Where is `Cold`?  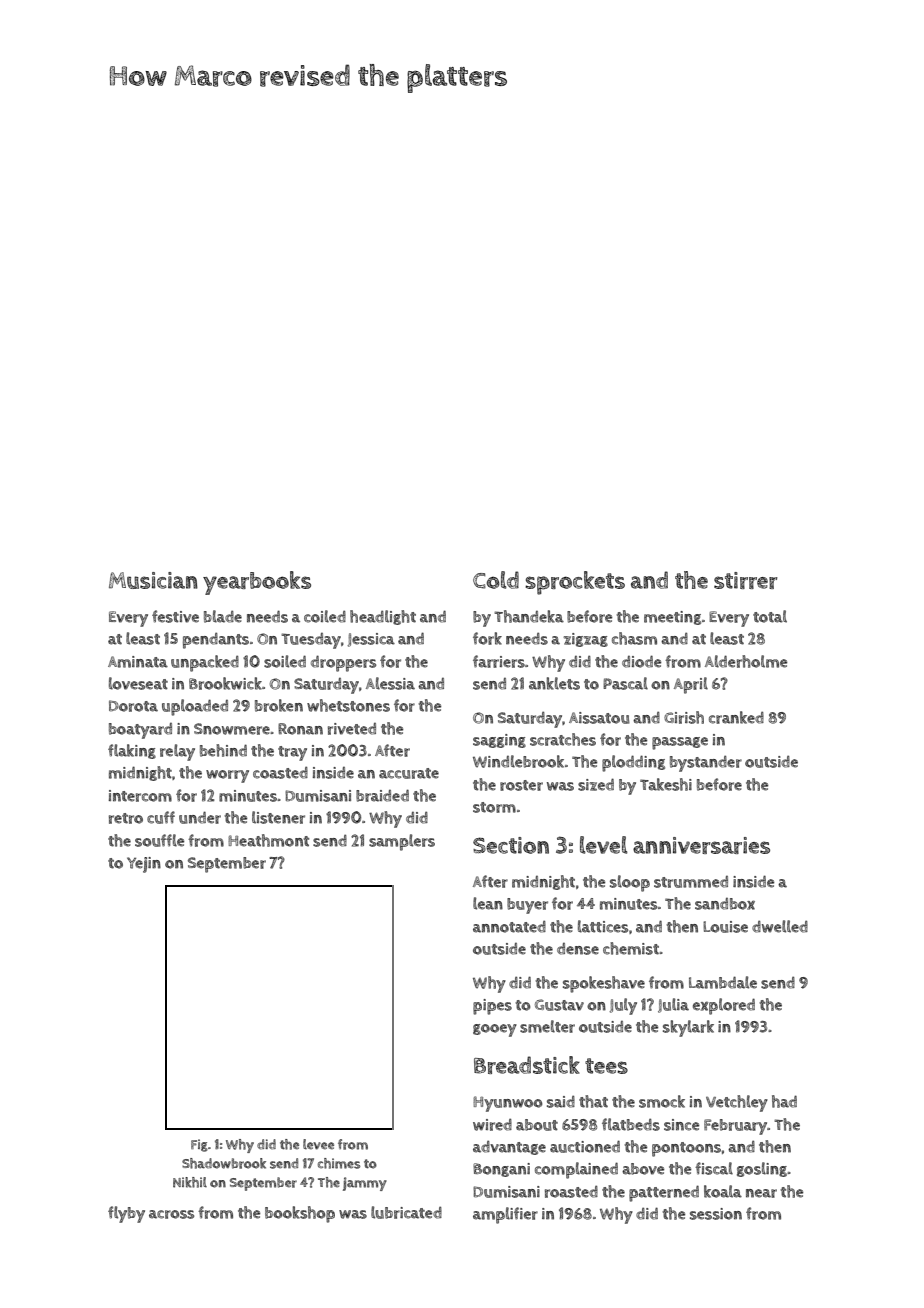
Cold is located at coordinates (496, 580).
